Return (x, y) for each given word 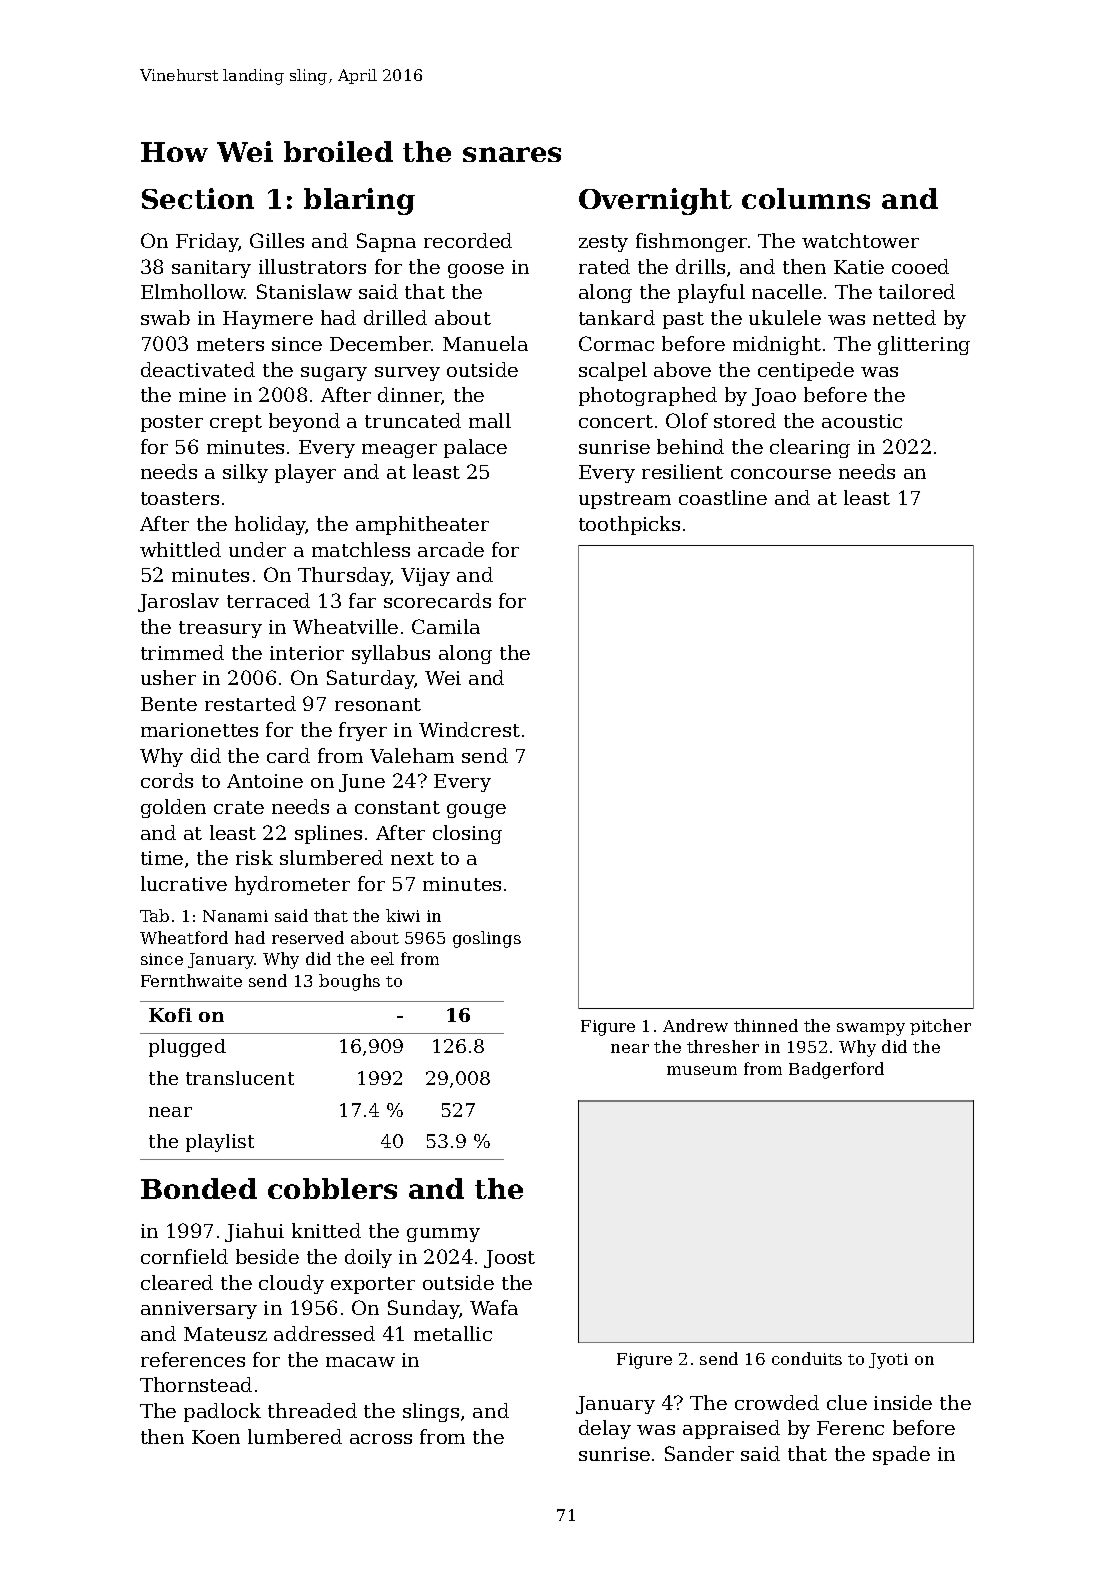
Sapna (386, 242)
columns (806, 198)
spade (901, 1455)
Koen (216, 1437)
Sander (699, 1453)
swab (165, 317)
